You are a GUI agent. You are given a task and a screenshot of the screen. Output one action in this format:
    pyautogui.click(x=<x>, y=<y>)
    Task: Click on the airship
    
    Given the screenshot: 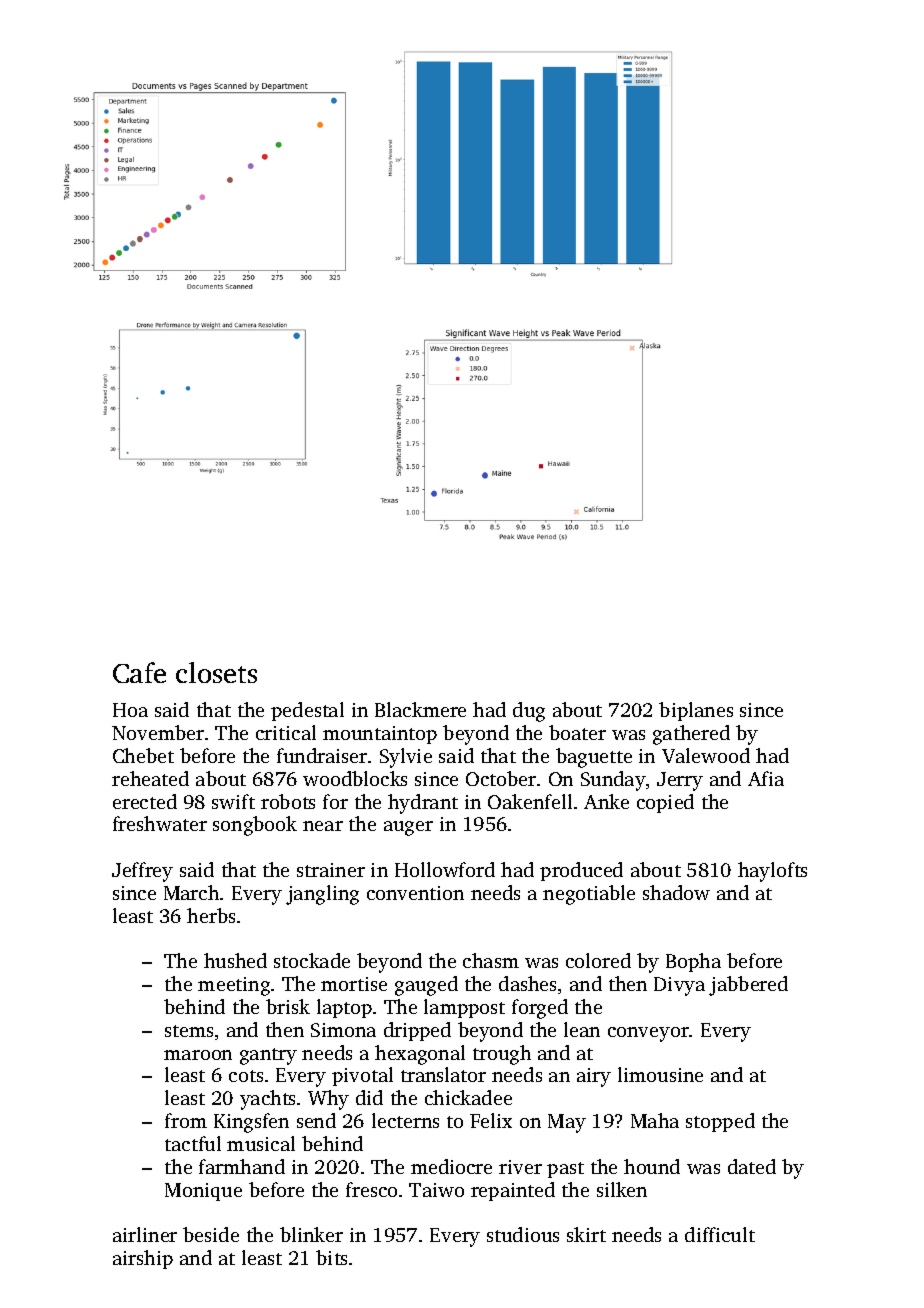 What is the action you would take?
    pyautogui.click(x=143, y=1259)
